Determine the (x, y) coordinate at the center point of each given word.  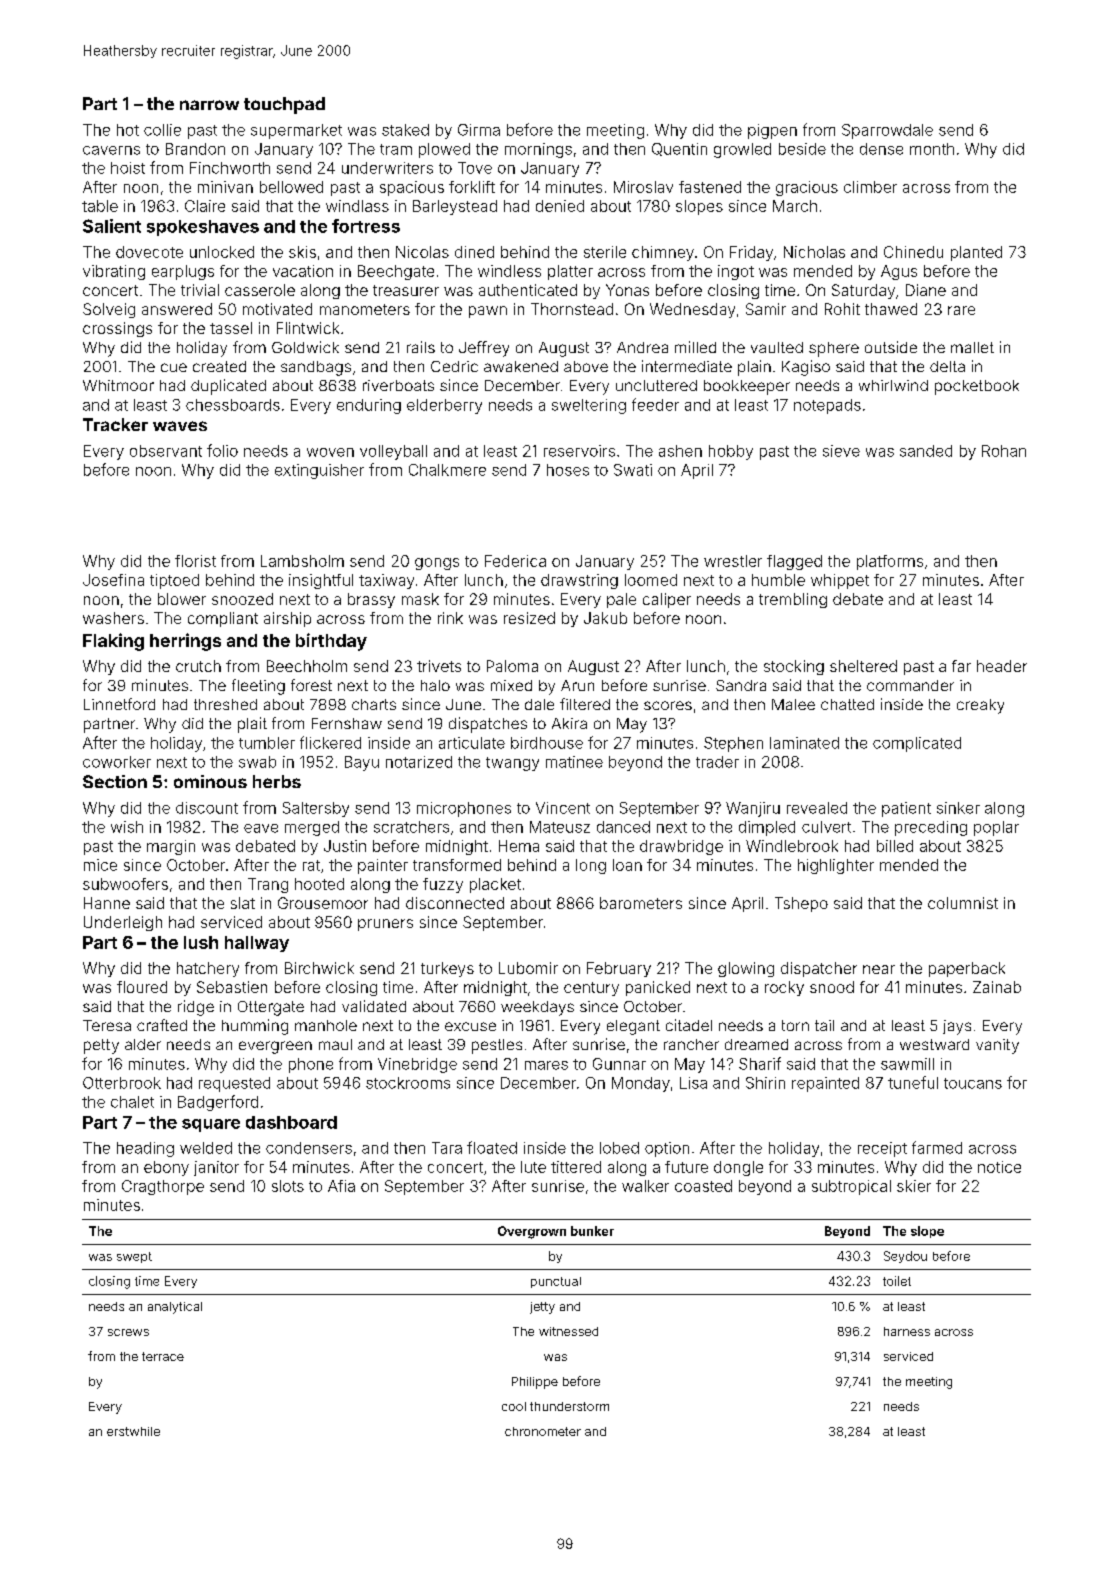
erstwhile (133, 1431)
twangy (512, 764)
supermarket (296, 131)
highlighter (836, 866)
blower (182, 599)
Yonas (627, 290)
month (932, 149)
